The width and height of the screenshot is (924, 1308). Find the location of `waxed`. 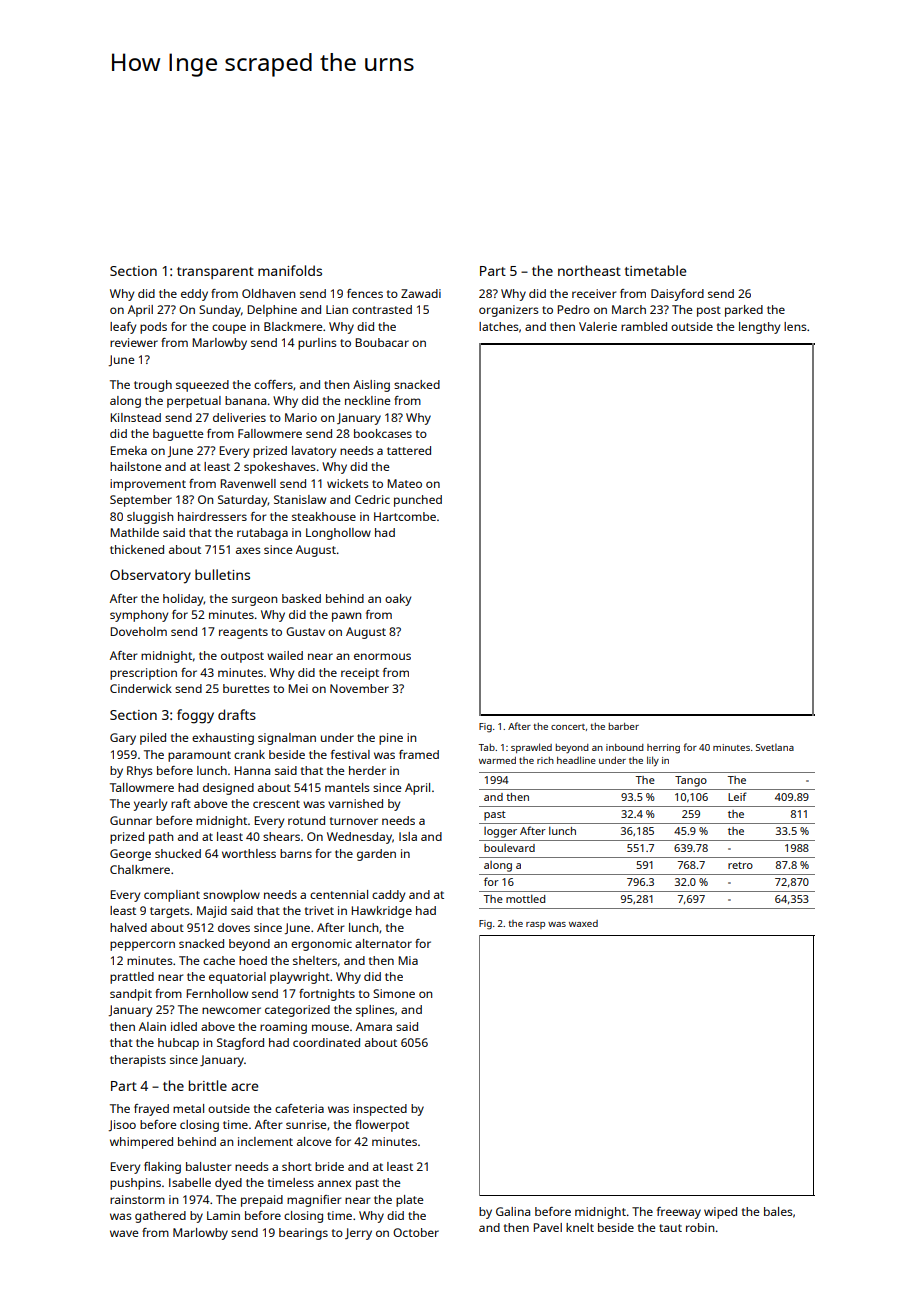

waxed is located at coordinates (583, 923).
